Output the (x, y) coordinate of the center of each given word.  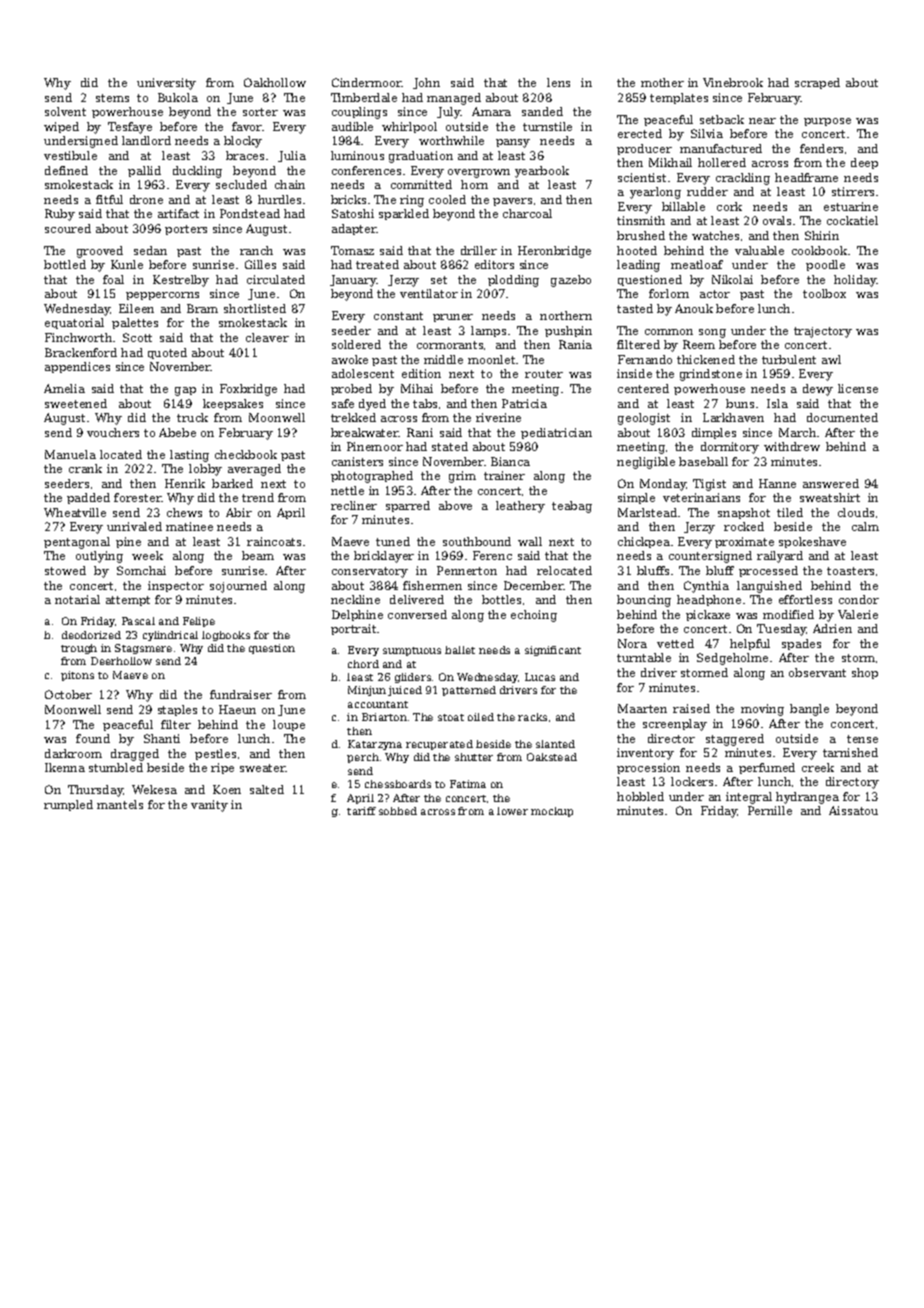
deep (864, 163)
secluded (241, 184)
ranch (256, 250)
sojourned (238, 587)
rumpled (68, 805)
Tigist (709, 485)
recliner (354, 505)
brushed (641, 235)
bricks (348, 199)
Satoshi (353, 213)
